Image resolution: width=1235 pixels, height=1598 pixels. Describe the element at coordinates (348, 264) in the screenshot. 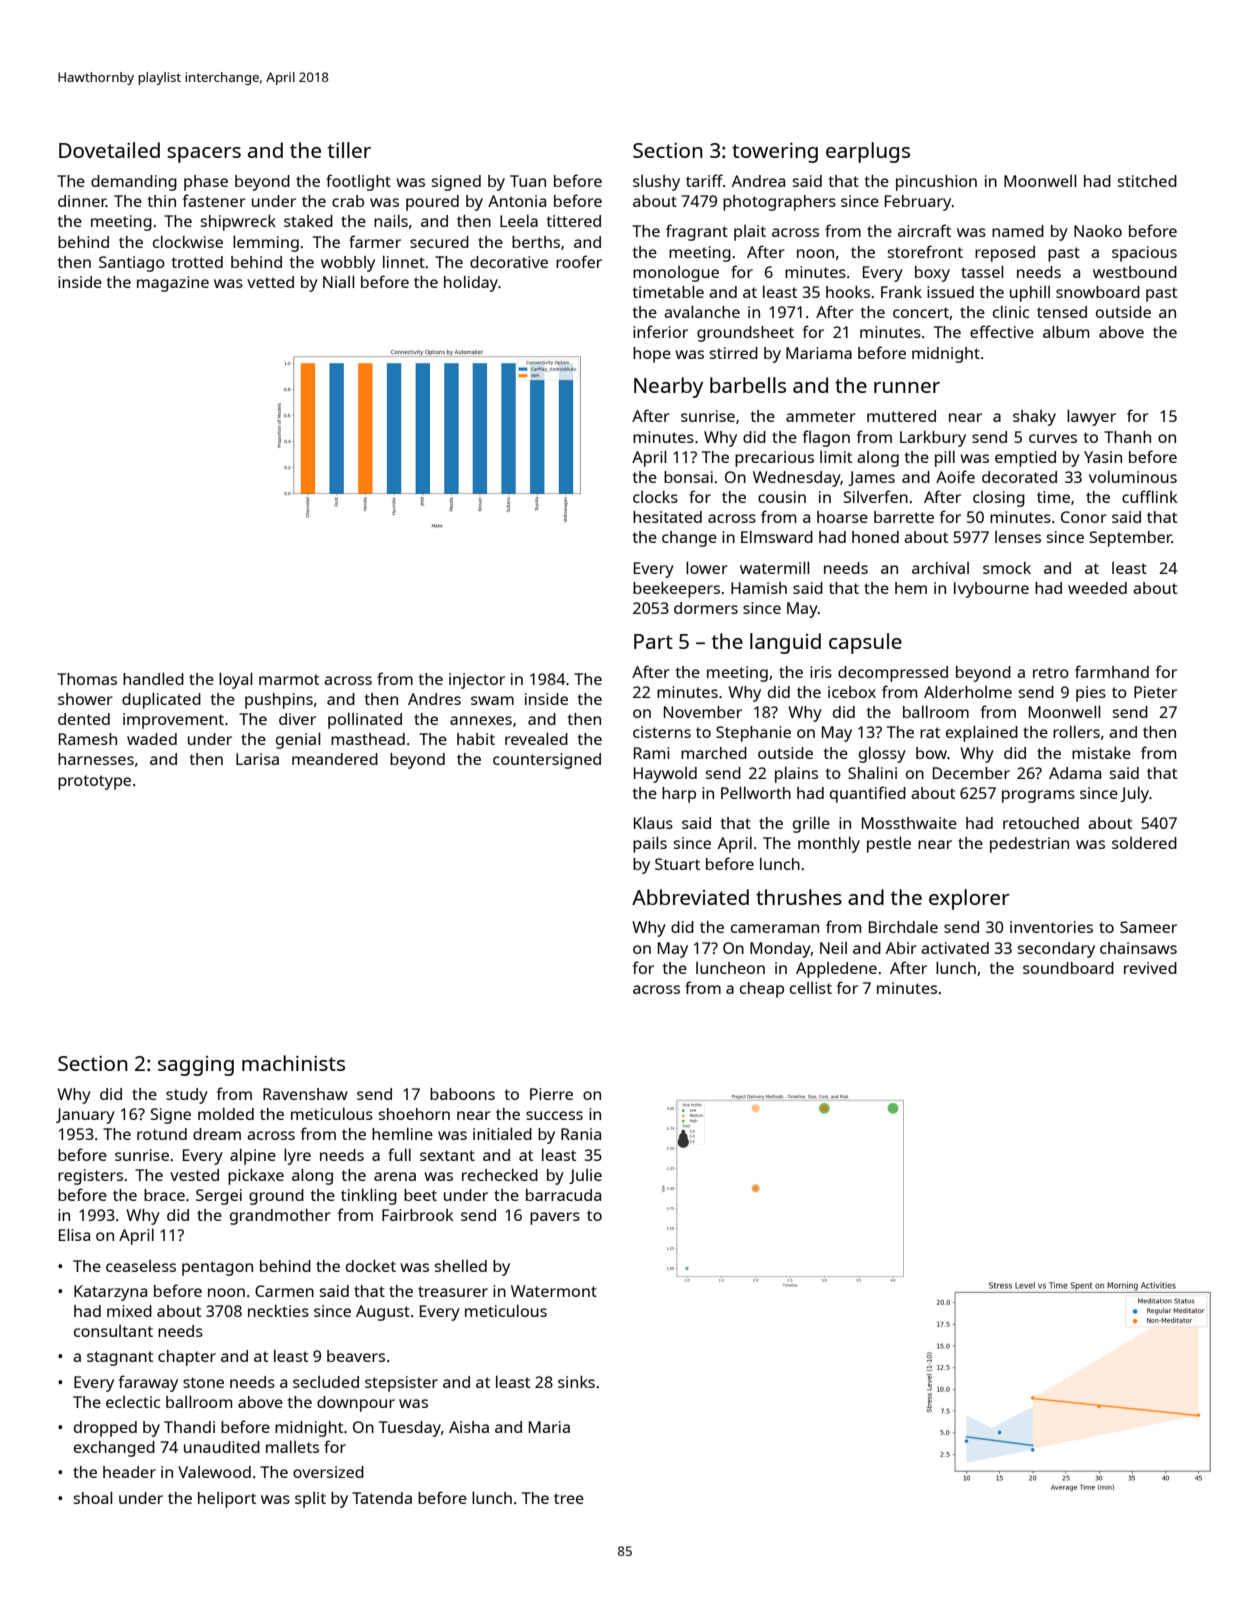

I see `wobbly` at that location.
